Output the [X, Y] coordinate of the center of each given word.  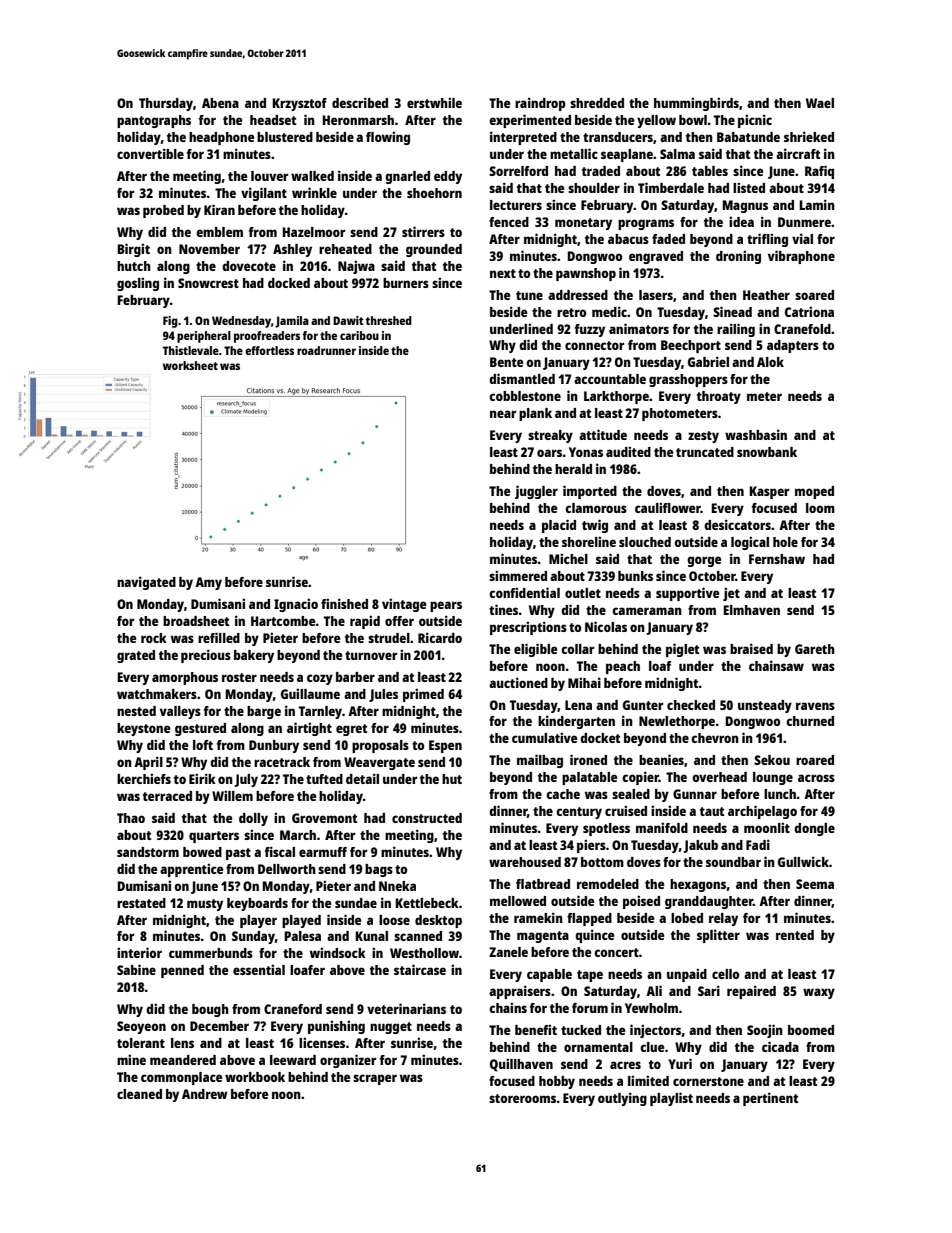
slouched [645, 542]
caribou [359, 335]
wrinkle [314, 192]
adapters [793, 346]
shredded [597, 103]
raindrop [540, 104]
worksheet [190, 365]
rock [154, 638]
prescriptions [528, 628]
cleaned [139, 1094]
